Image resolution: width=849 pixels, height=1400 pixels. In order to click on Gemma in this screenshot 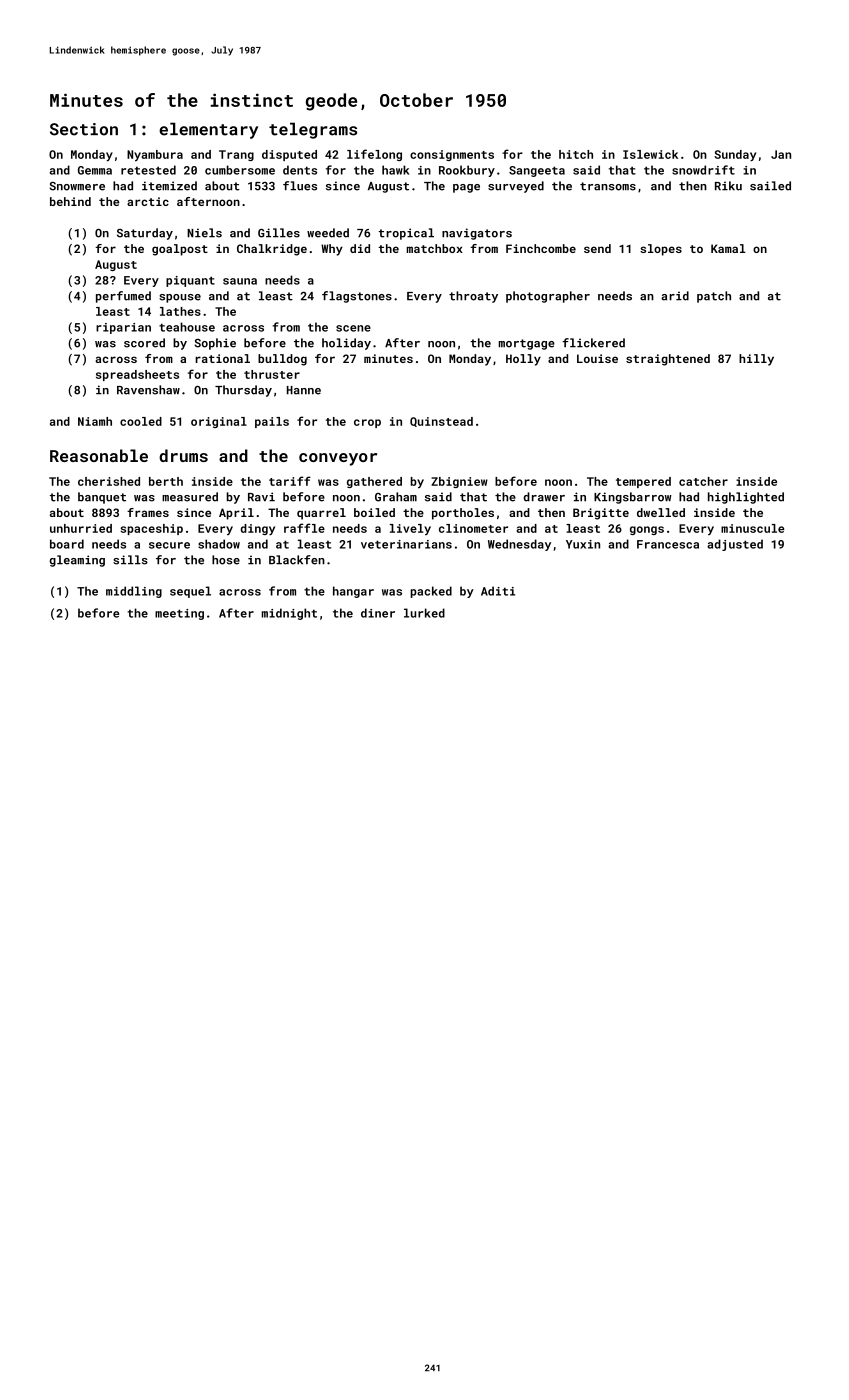, I will do `click(95, 170)`.
